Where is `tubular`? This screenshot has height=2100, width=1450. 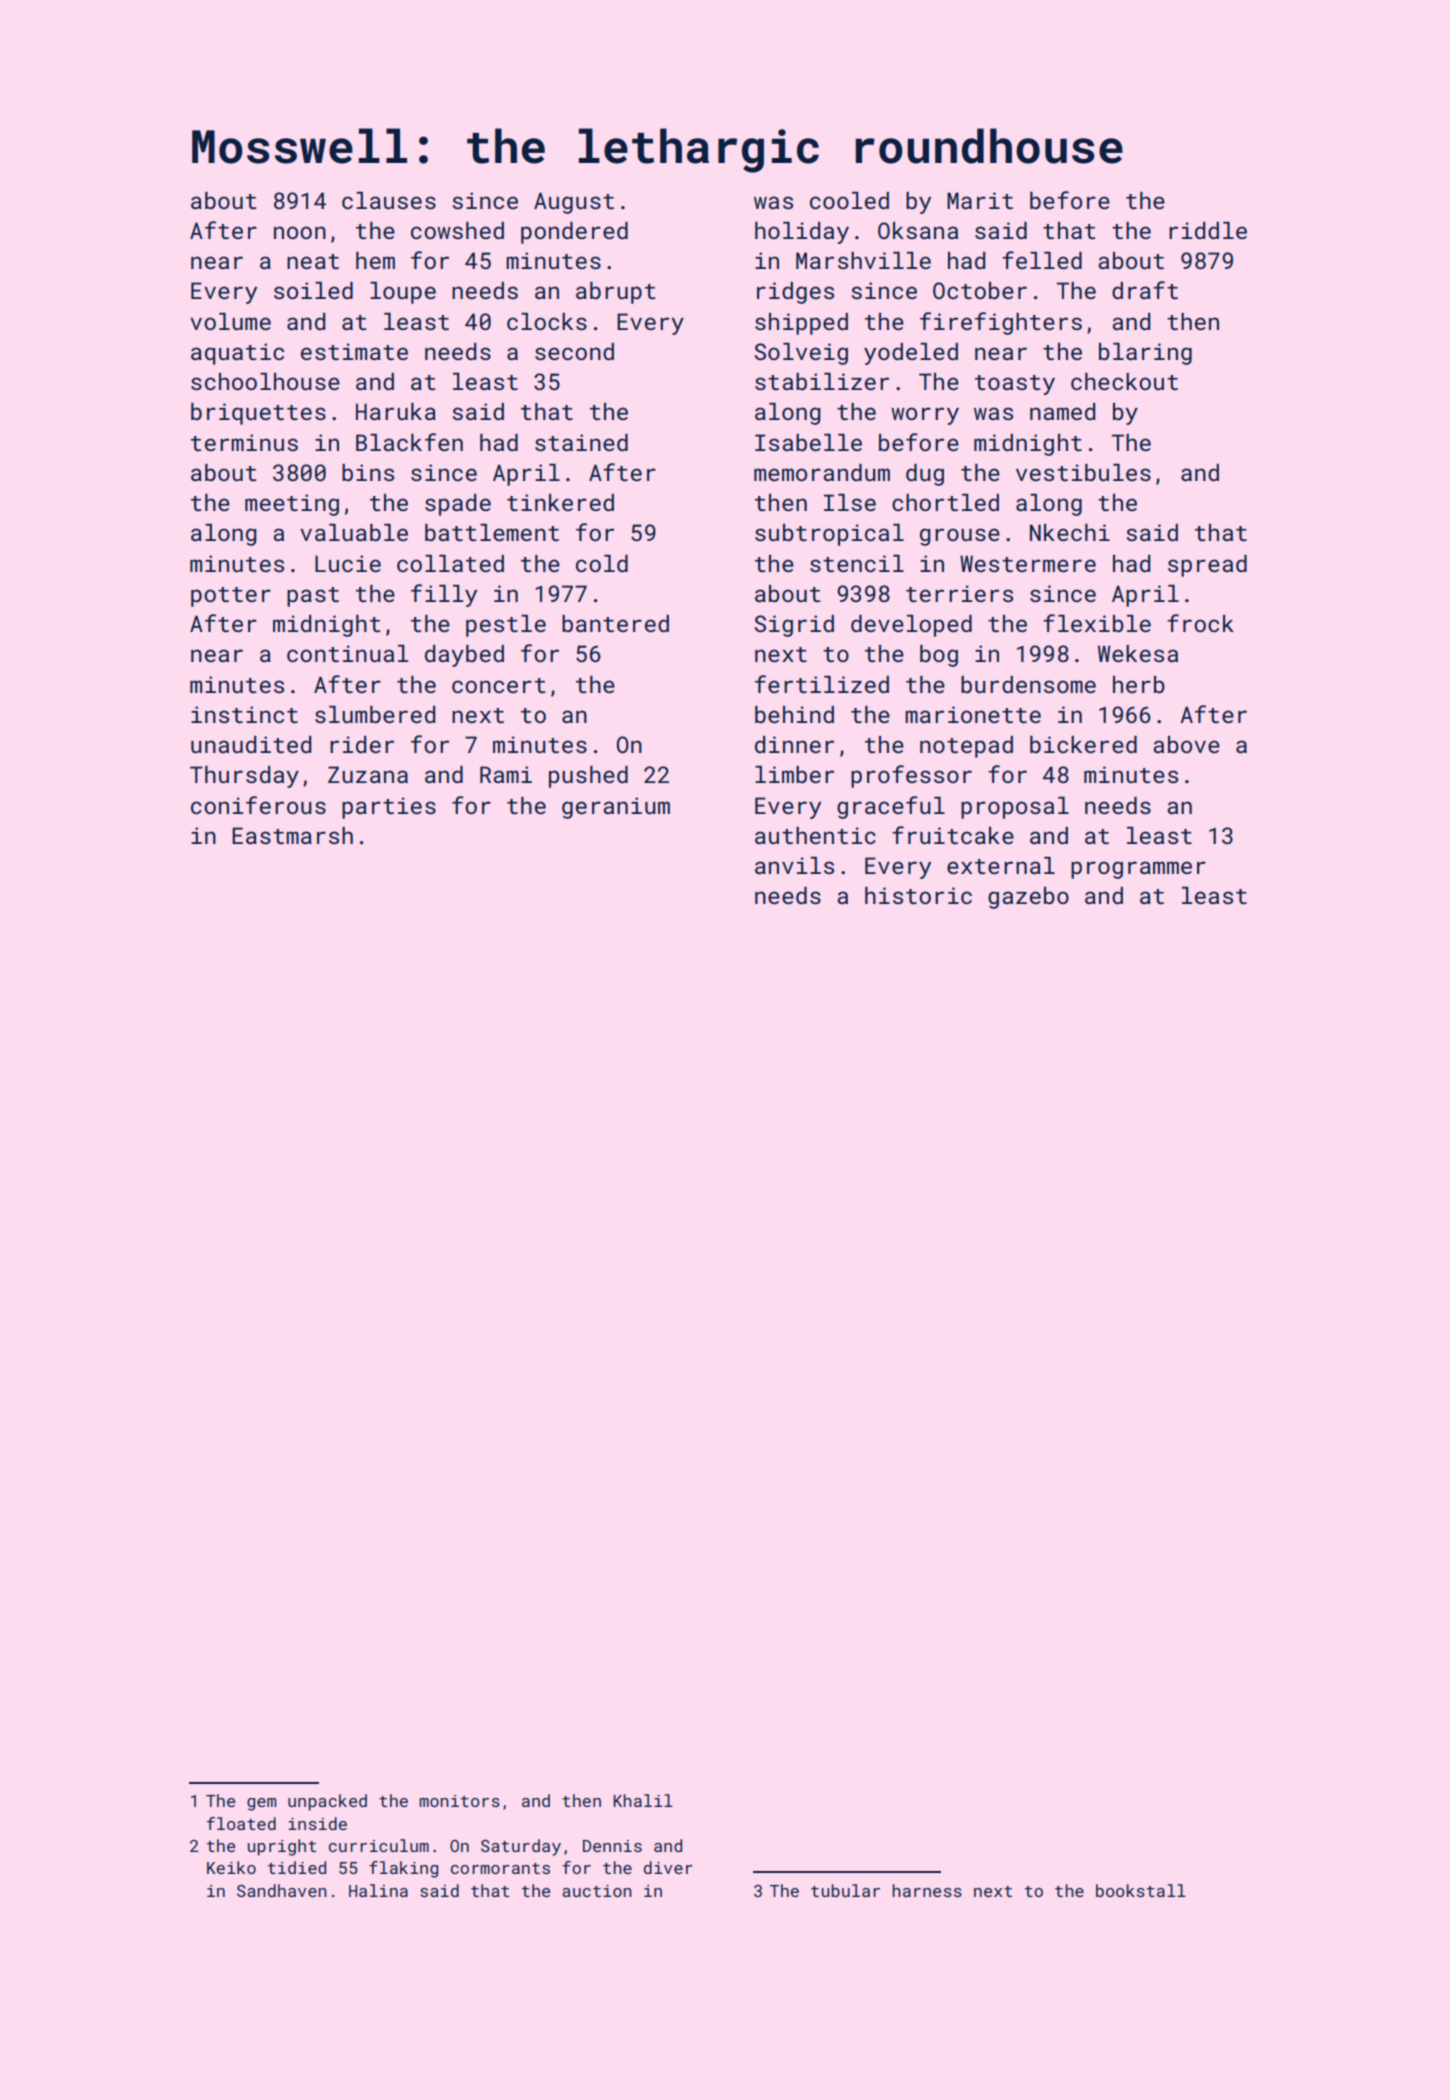 tubular is located at coordinates (845, 1890).
